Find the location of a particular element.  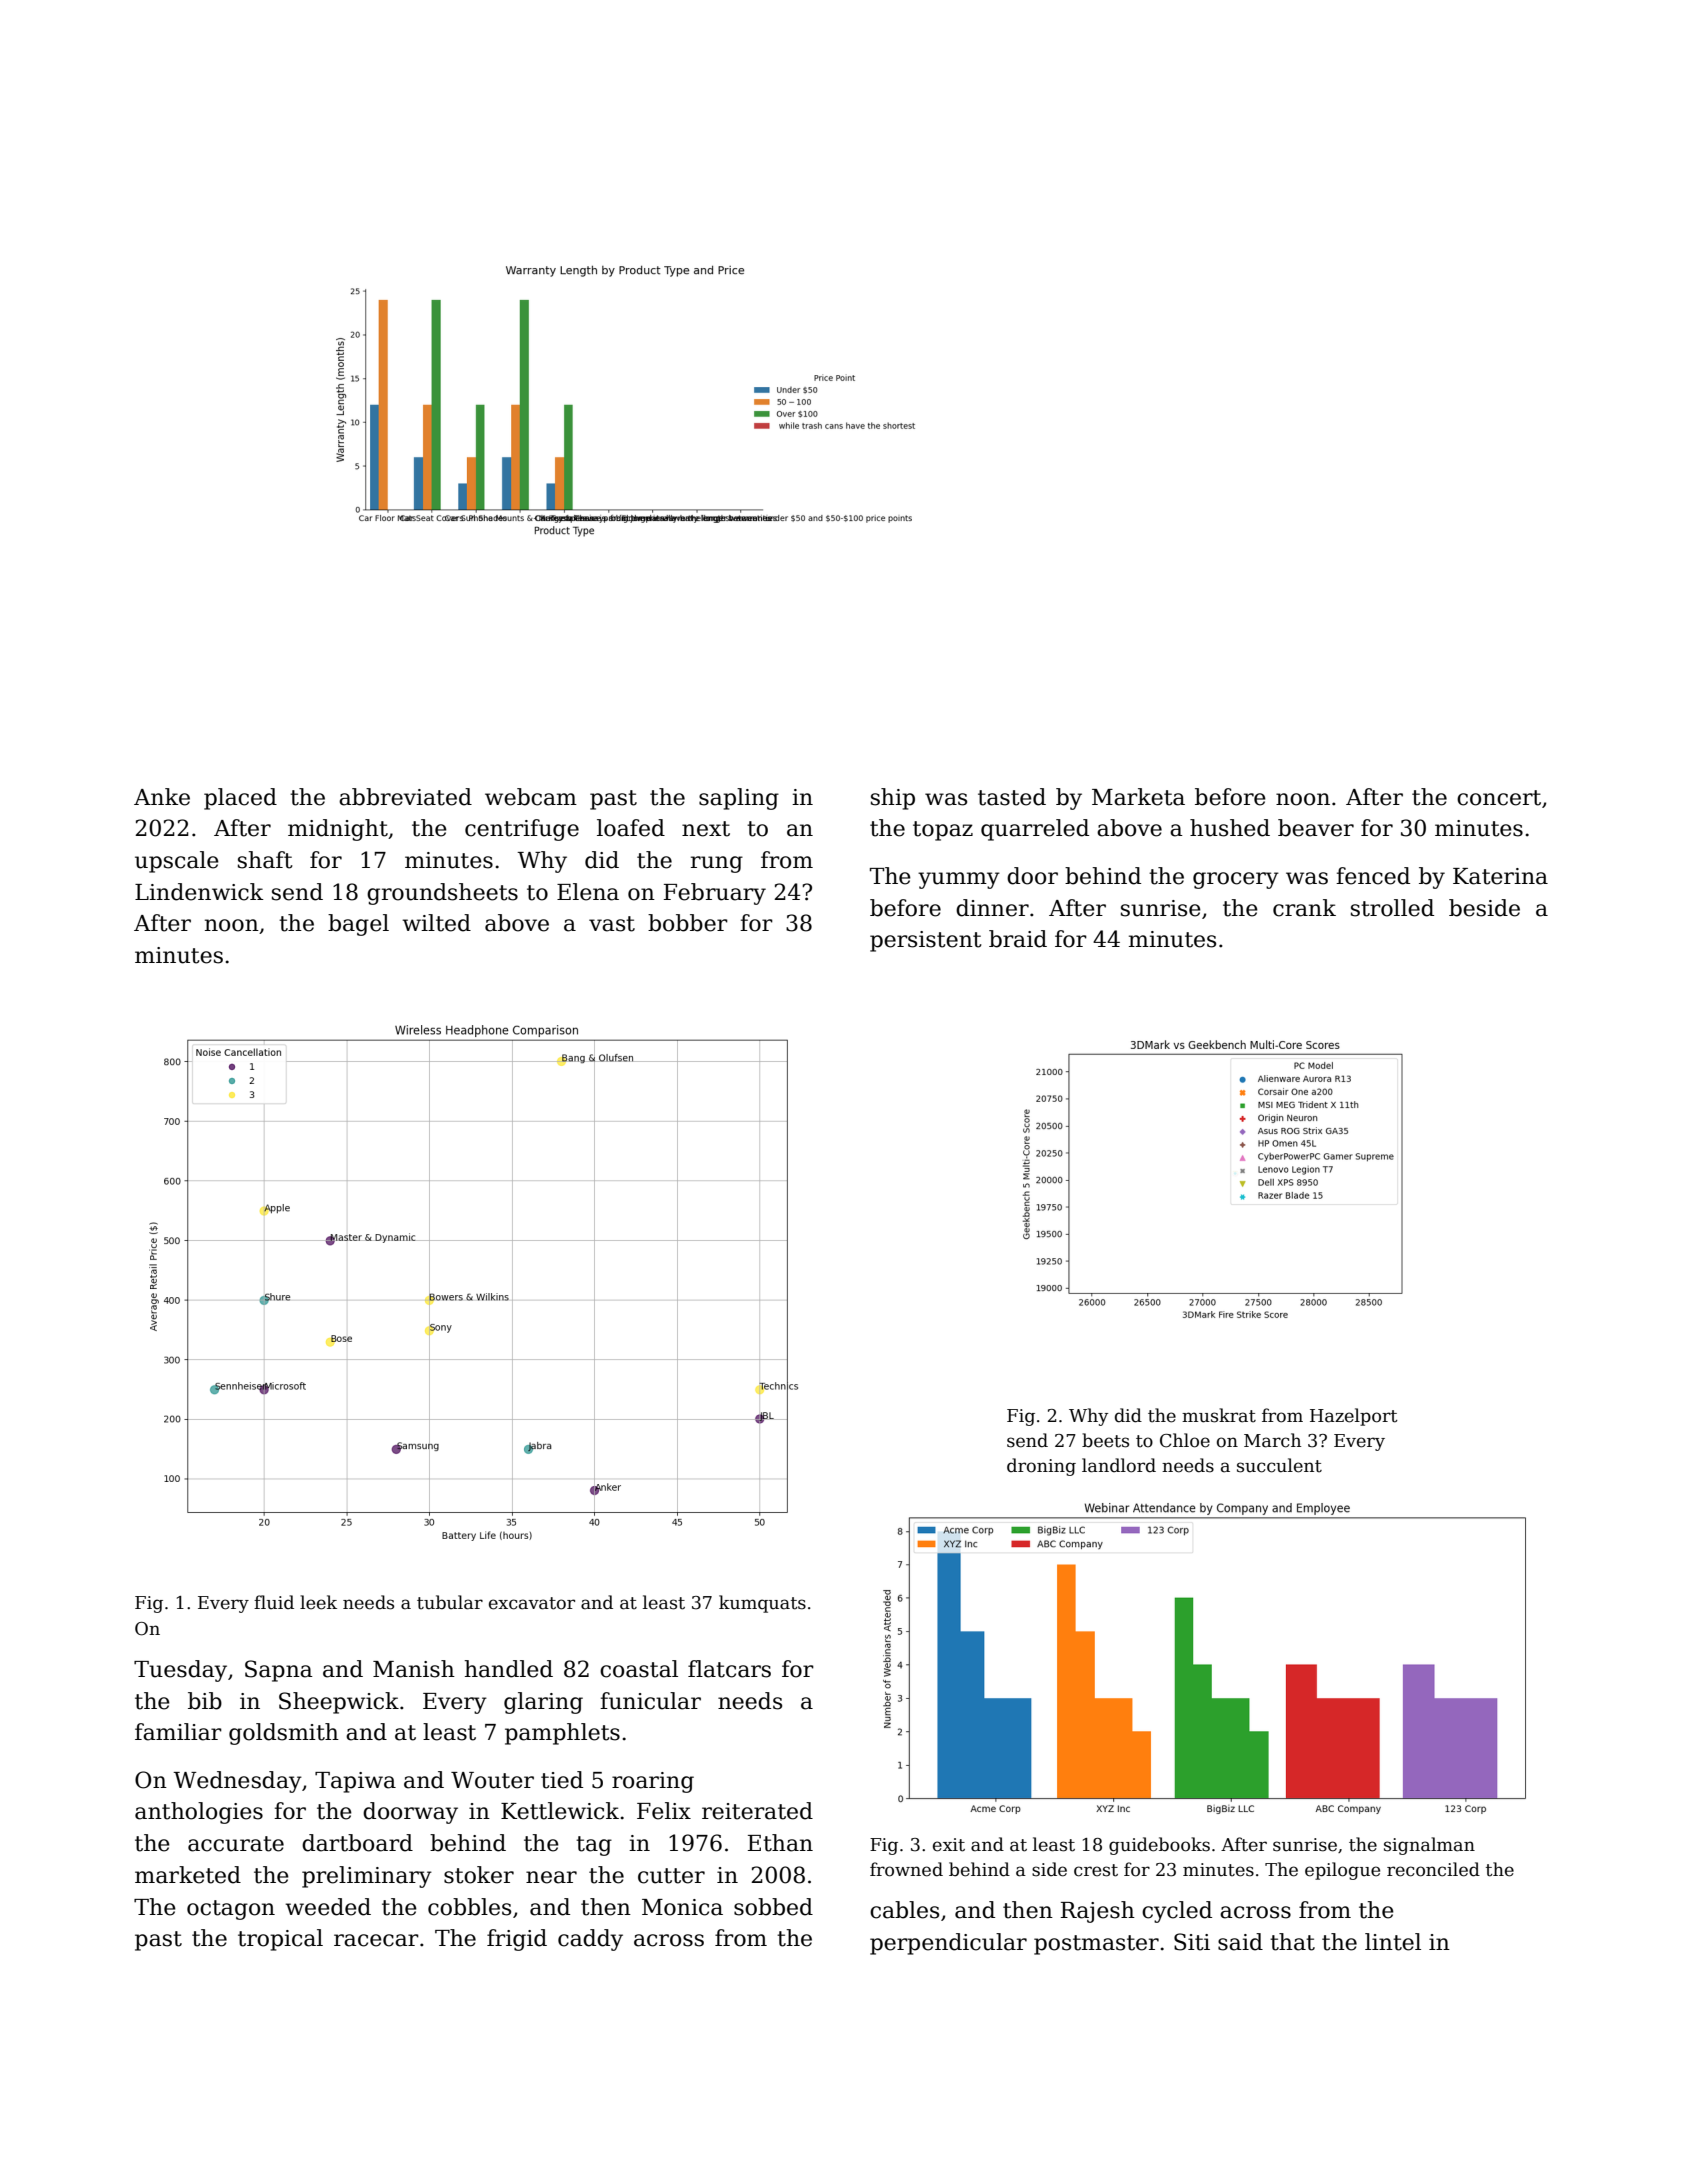

concert is located at coordinates (1499, 798).
